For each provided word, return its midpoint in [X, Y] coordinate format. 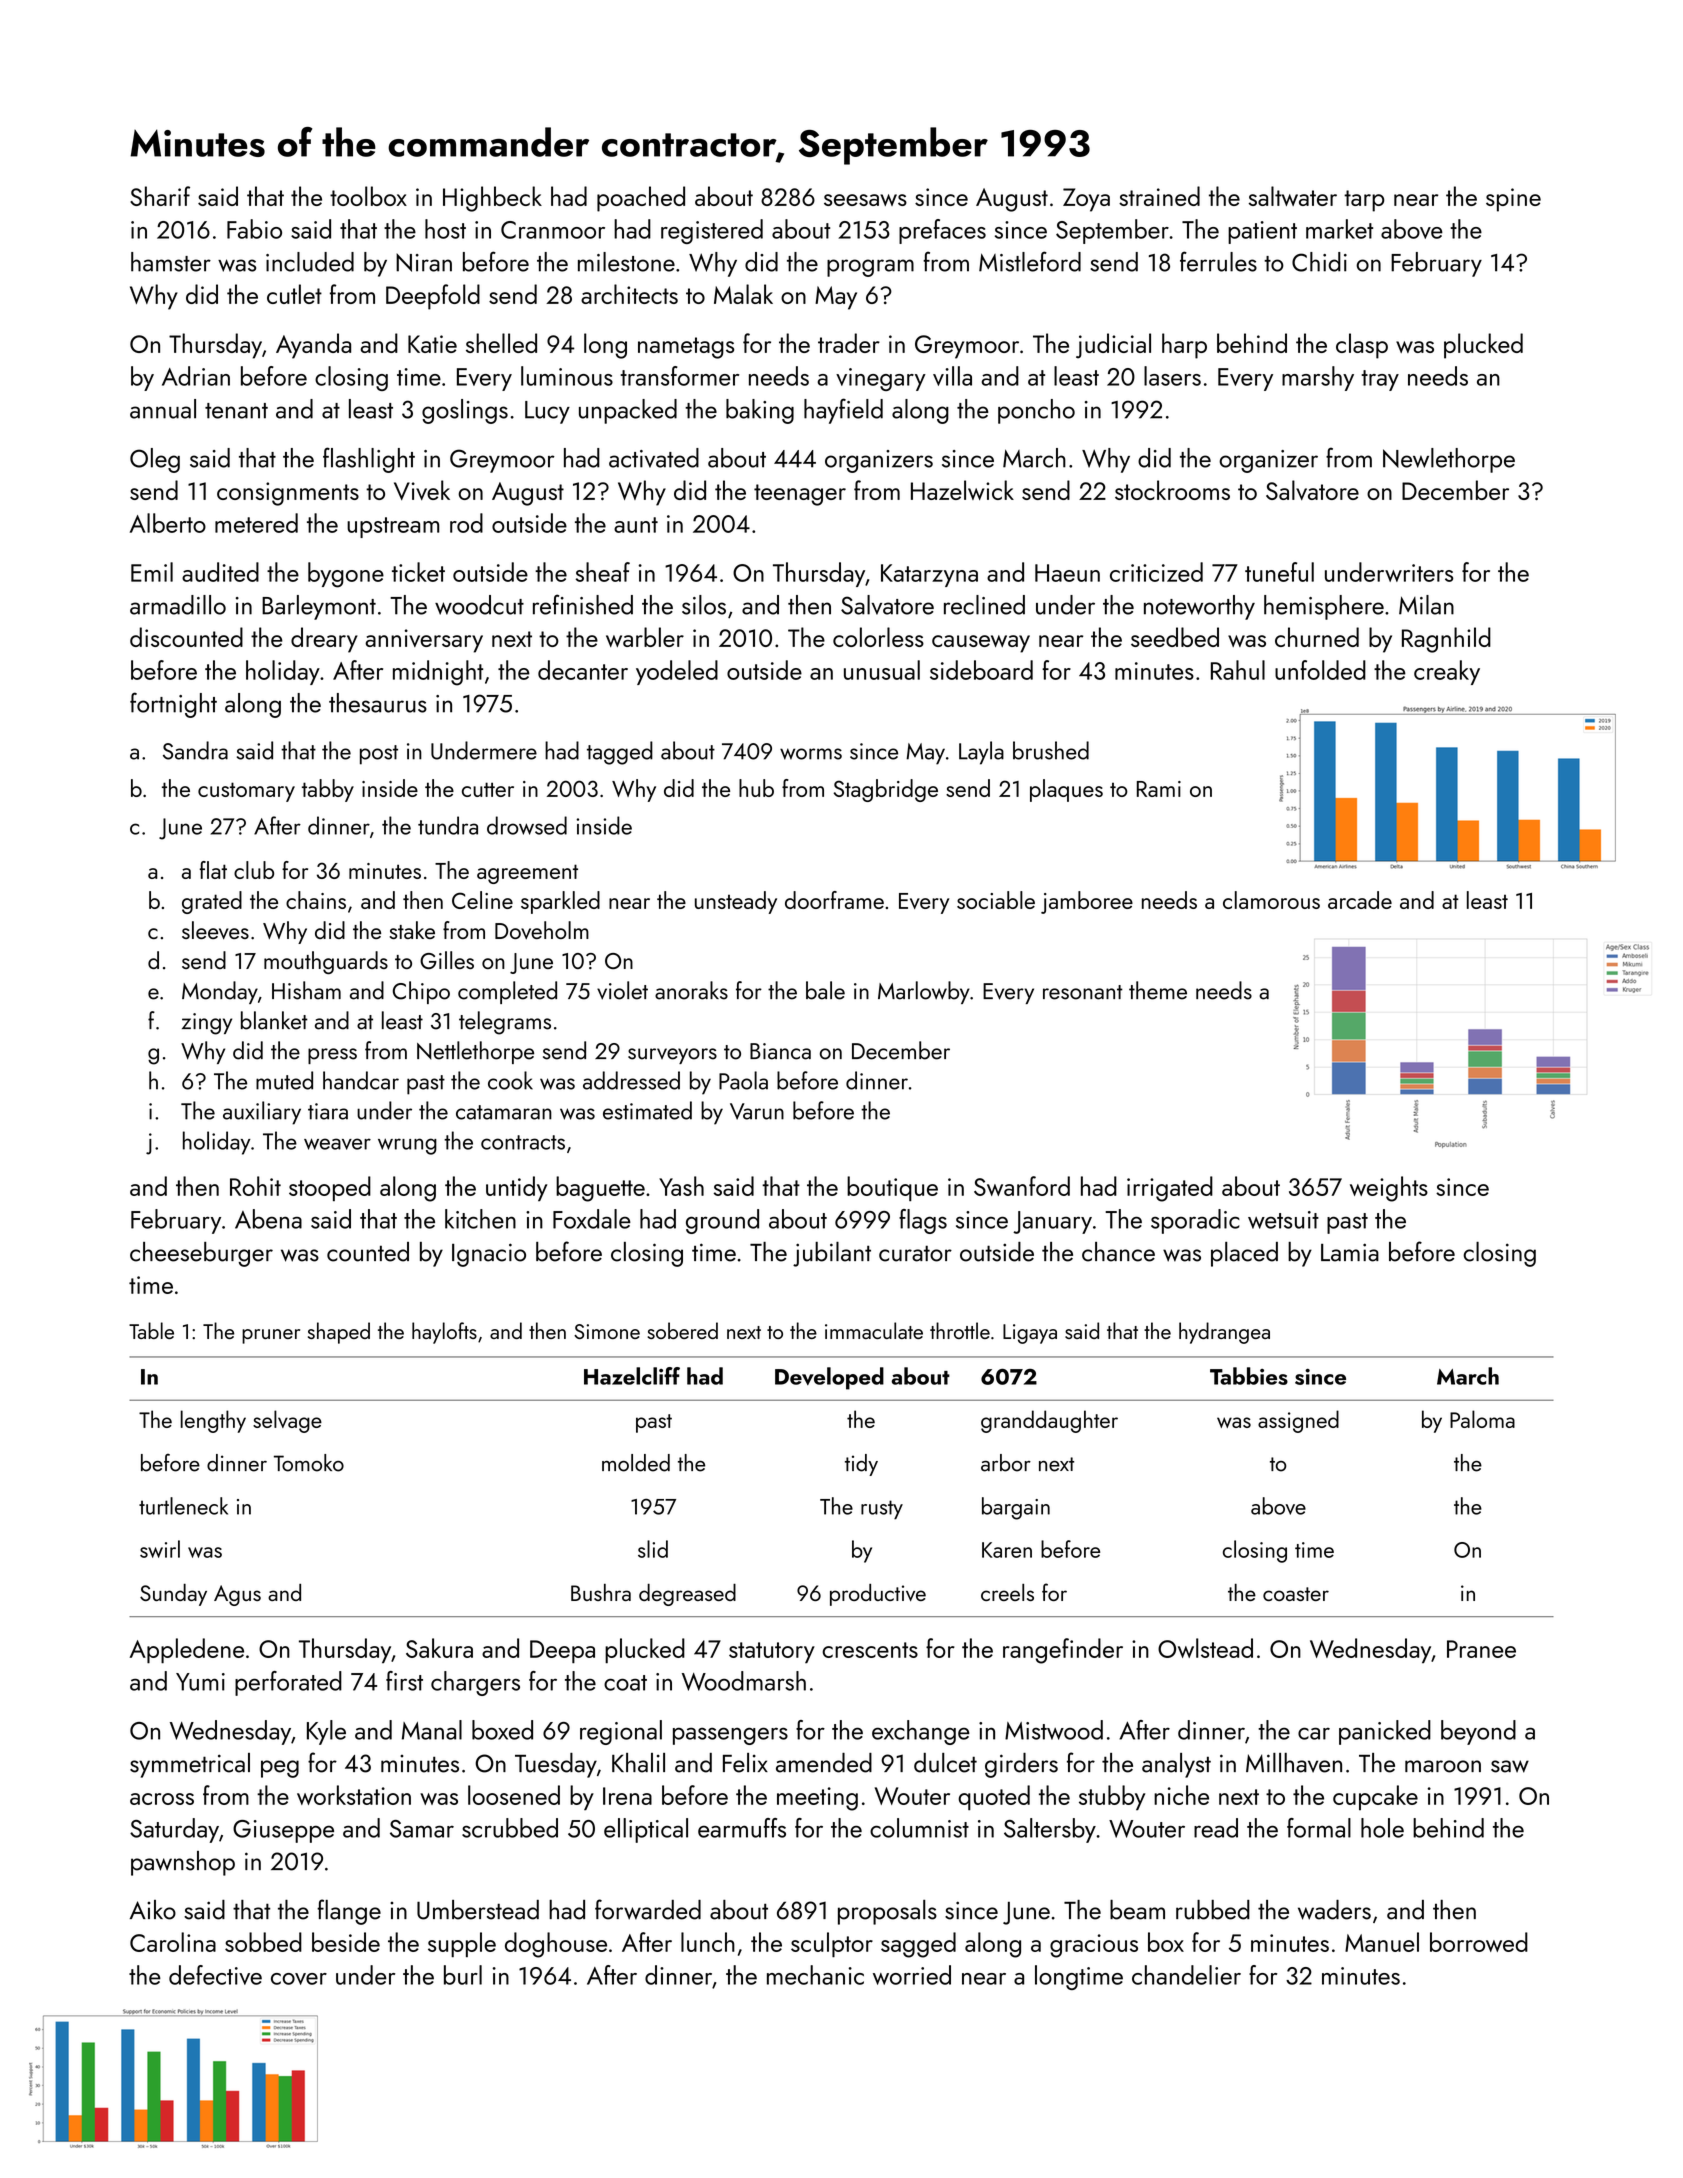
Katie [432, 344]
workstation [354, 1795]
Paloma [1482, 1419]
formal [1319, 1828]
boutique [892, 1188]
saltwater [1292, 196]
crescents [870, 1650]
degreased [687, 1595]
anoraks [691, 990]
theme [1158, 990]
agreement [527, 874]
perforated [288, 1683]
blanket [274, 1020]
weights [1389, 1189]
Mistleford [1030, 261]
